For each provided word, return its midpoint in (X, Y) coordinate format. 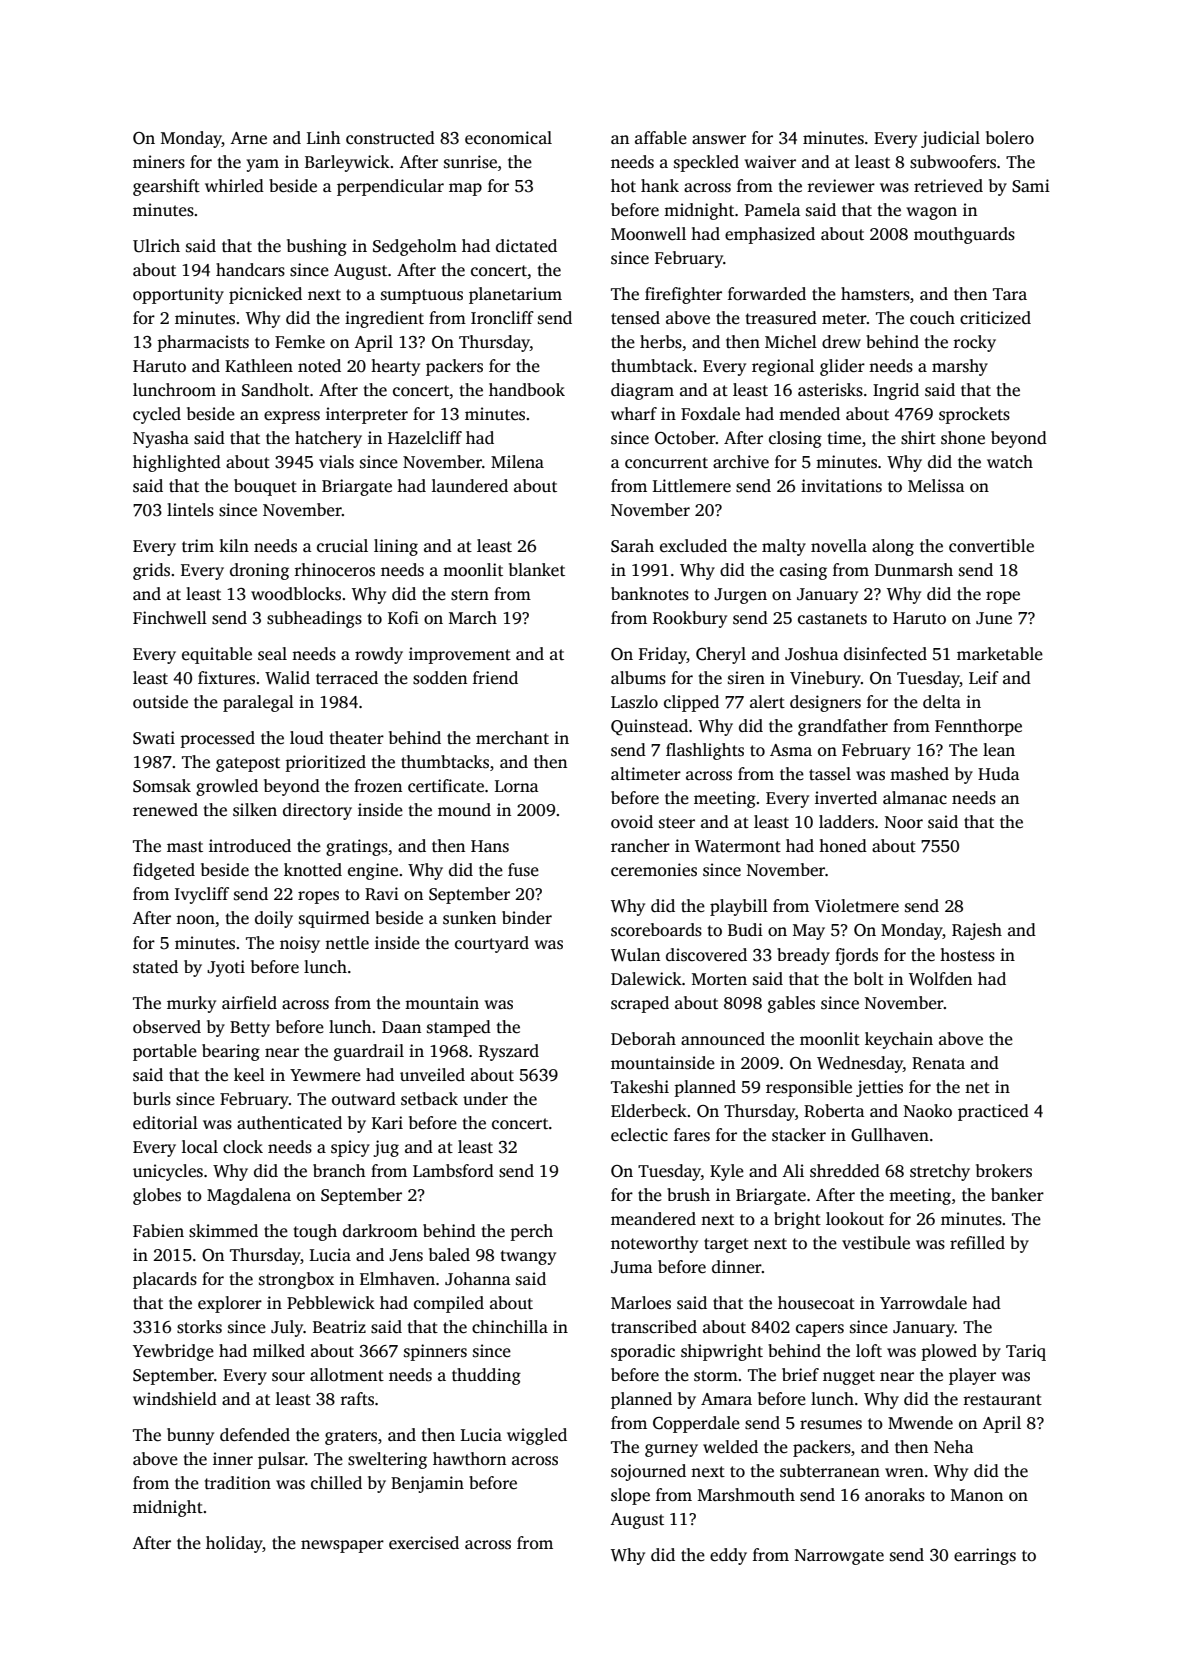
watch (1010, 462)
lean (999, 750)
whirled (234, 186)
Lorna (516, 786)
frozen (378, 786)
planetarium (515, 295)
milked (279, 1351)
